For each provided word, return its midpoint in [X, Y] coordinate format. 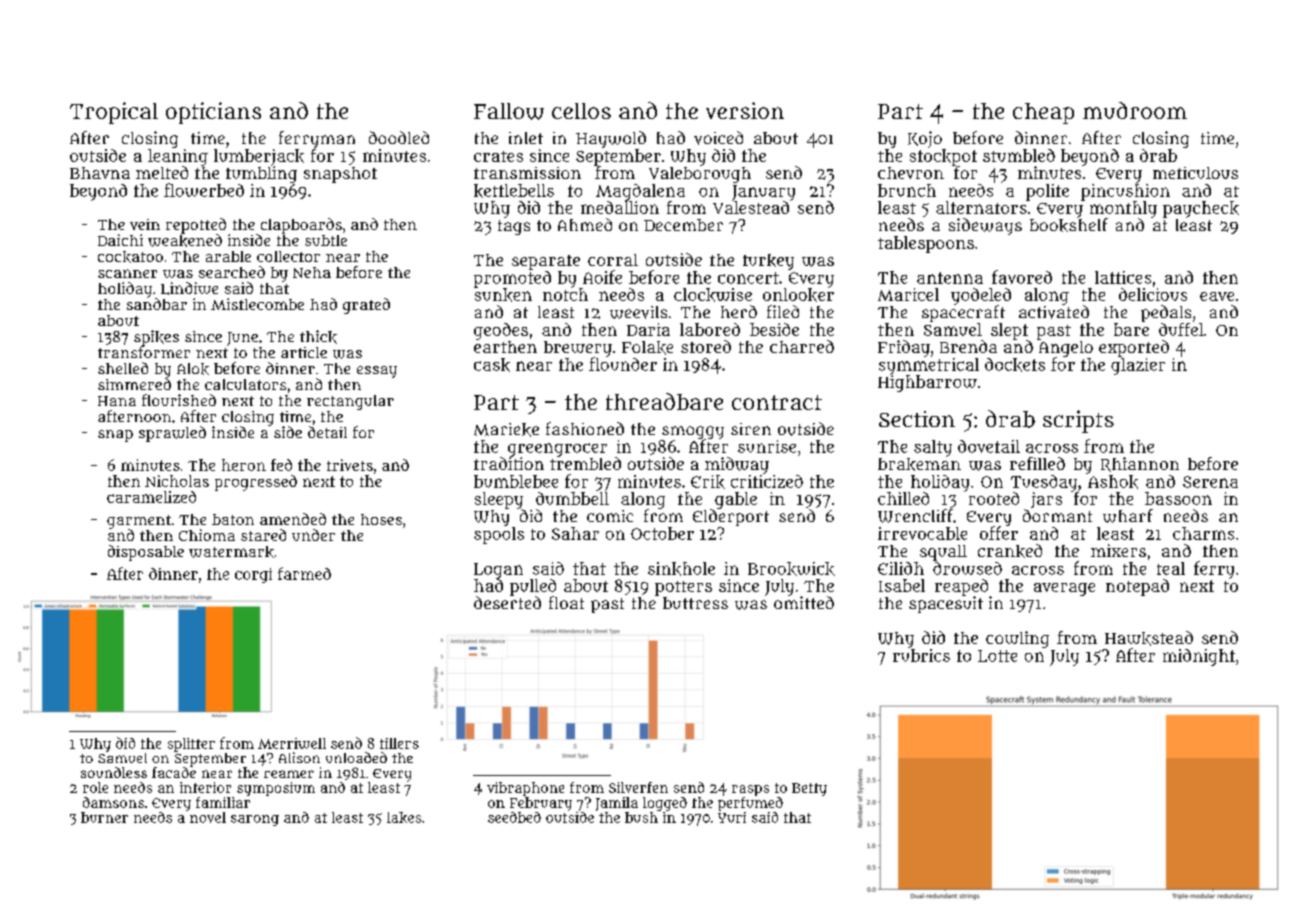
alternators [981, 207]
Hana [117, 401]
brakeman [919, 464]
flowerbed [204, 190]
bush [641, 817]
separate [546, 262]
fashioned [585, 428]
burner [104, 817]
